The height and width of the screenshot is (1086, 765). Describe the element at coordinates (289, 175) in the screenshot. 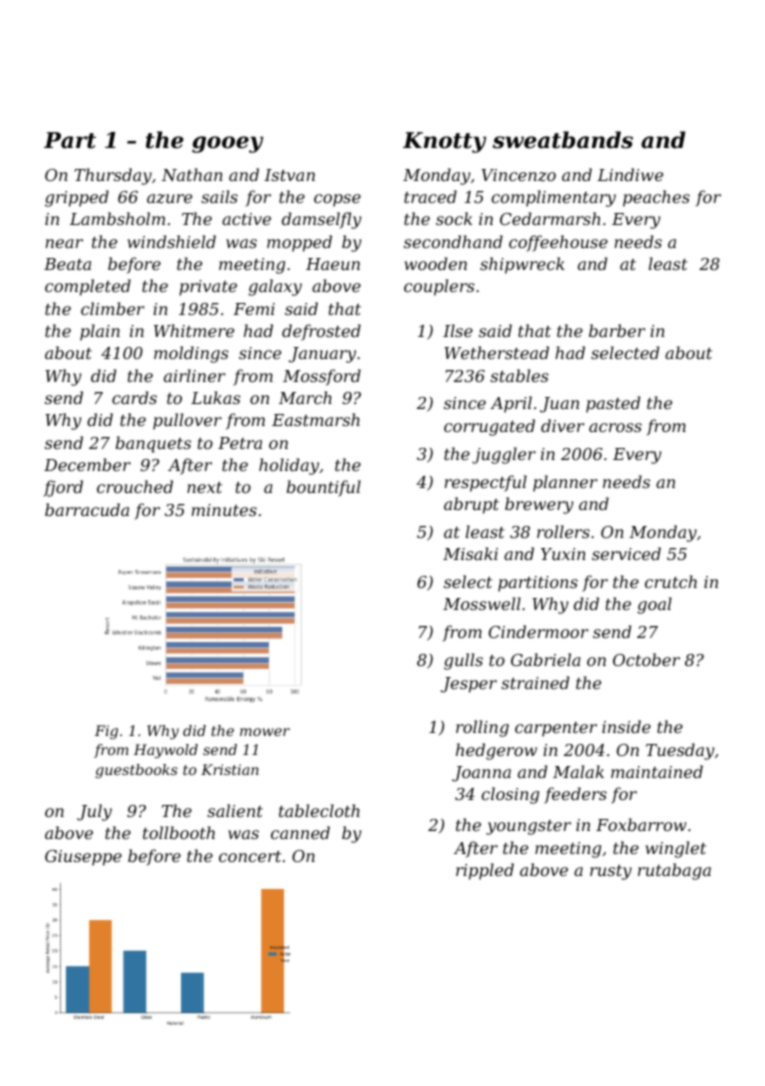

I see `Istvan` at that location.
